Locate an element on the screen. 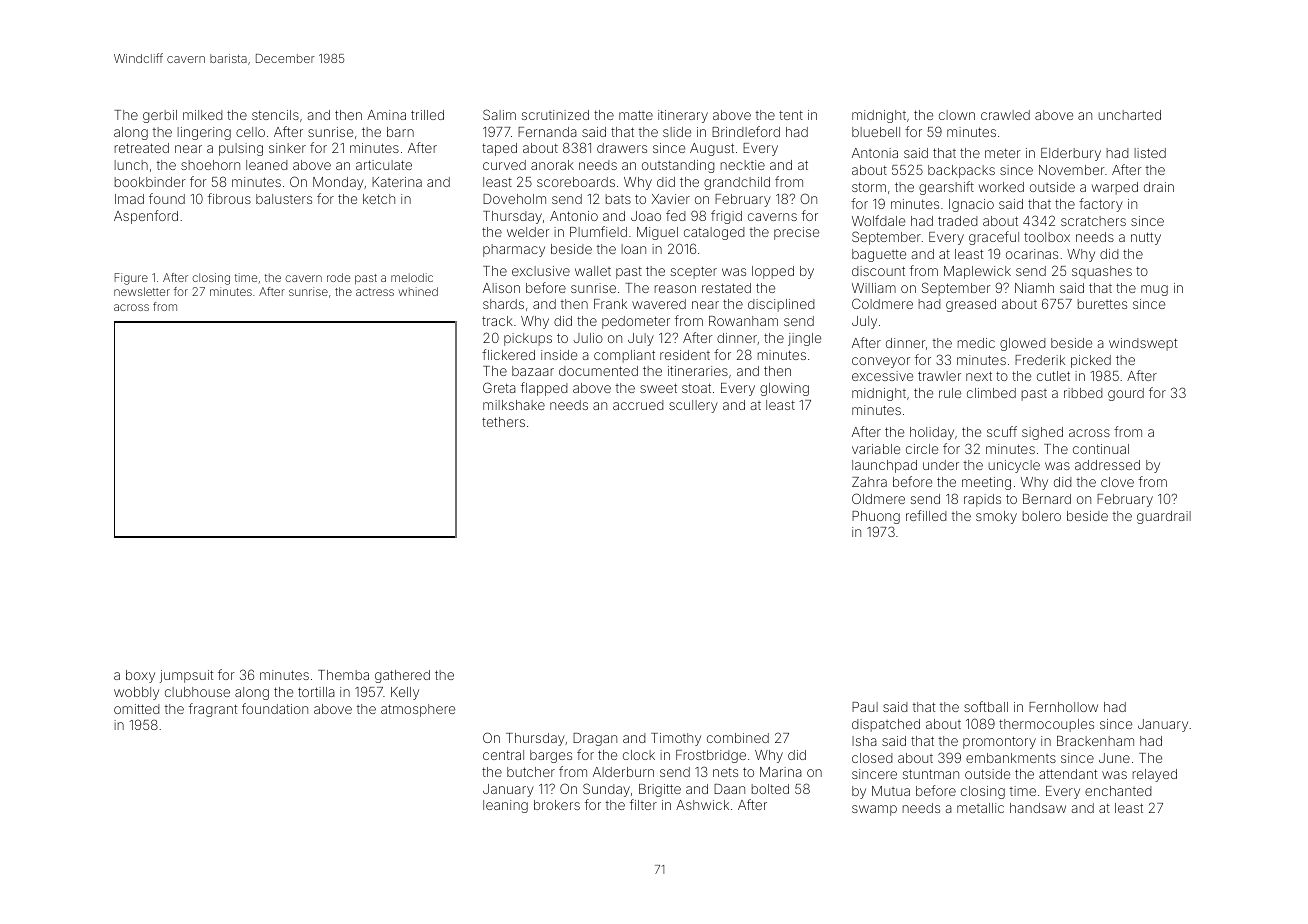  gerbil is located at coordinates (160, 116).
